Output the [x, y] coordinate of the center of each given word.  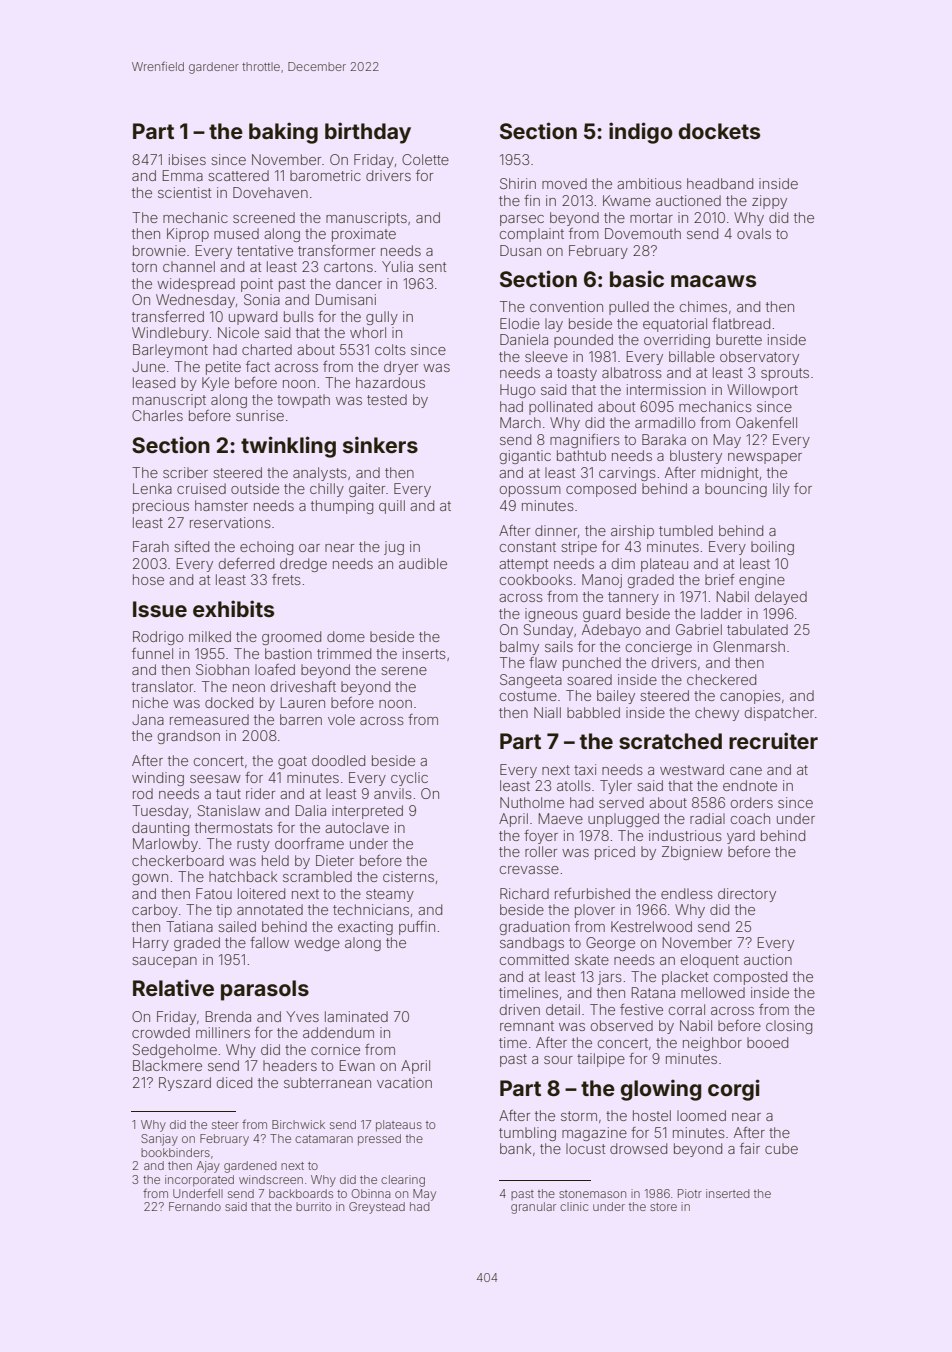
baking [283, 133]
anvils [393, 793]
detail [563, 1009]
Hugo [517, 391]
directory [747, 895]
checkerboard [178, 860]
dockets [719, 131]
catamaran [324, 1139]
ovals [754, 233]
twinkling [288, 447]
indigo [641, 133]
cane [746, 771]
